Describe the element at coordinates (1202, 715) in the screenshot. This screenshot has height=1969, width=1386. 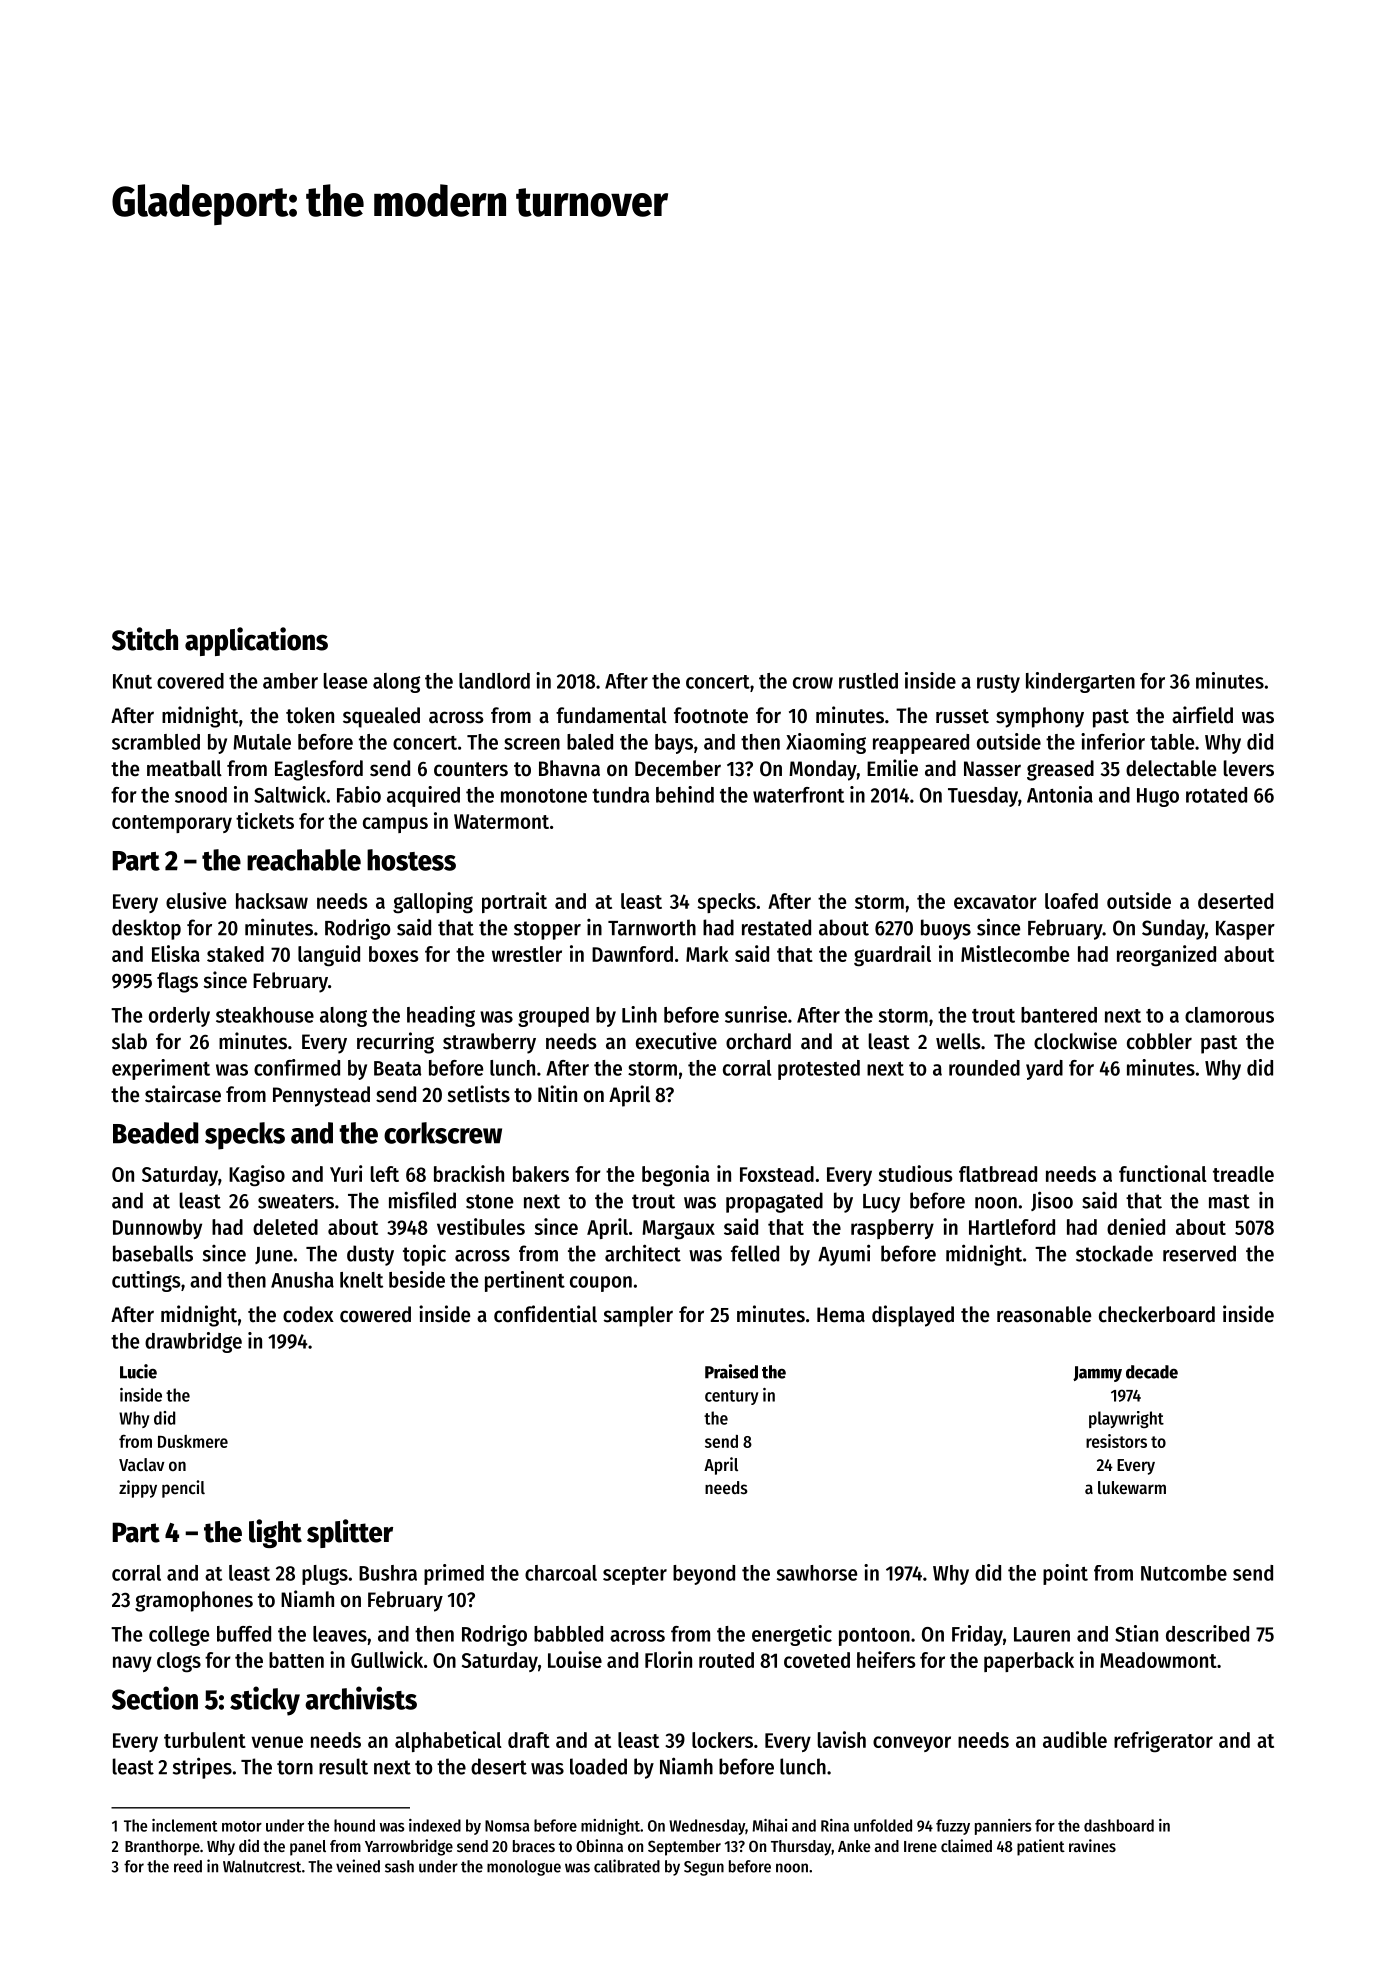
I see `airfield` at that location.
